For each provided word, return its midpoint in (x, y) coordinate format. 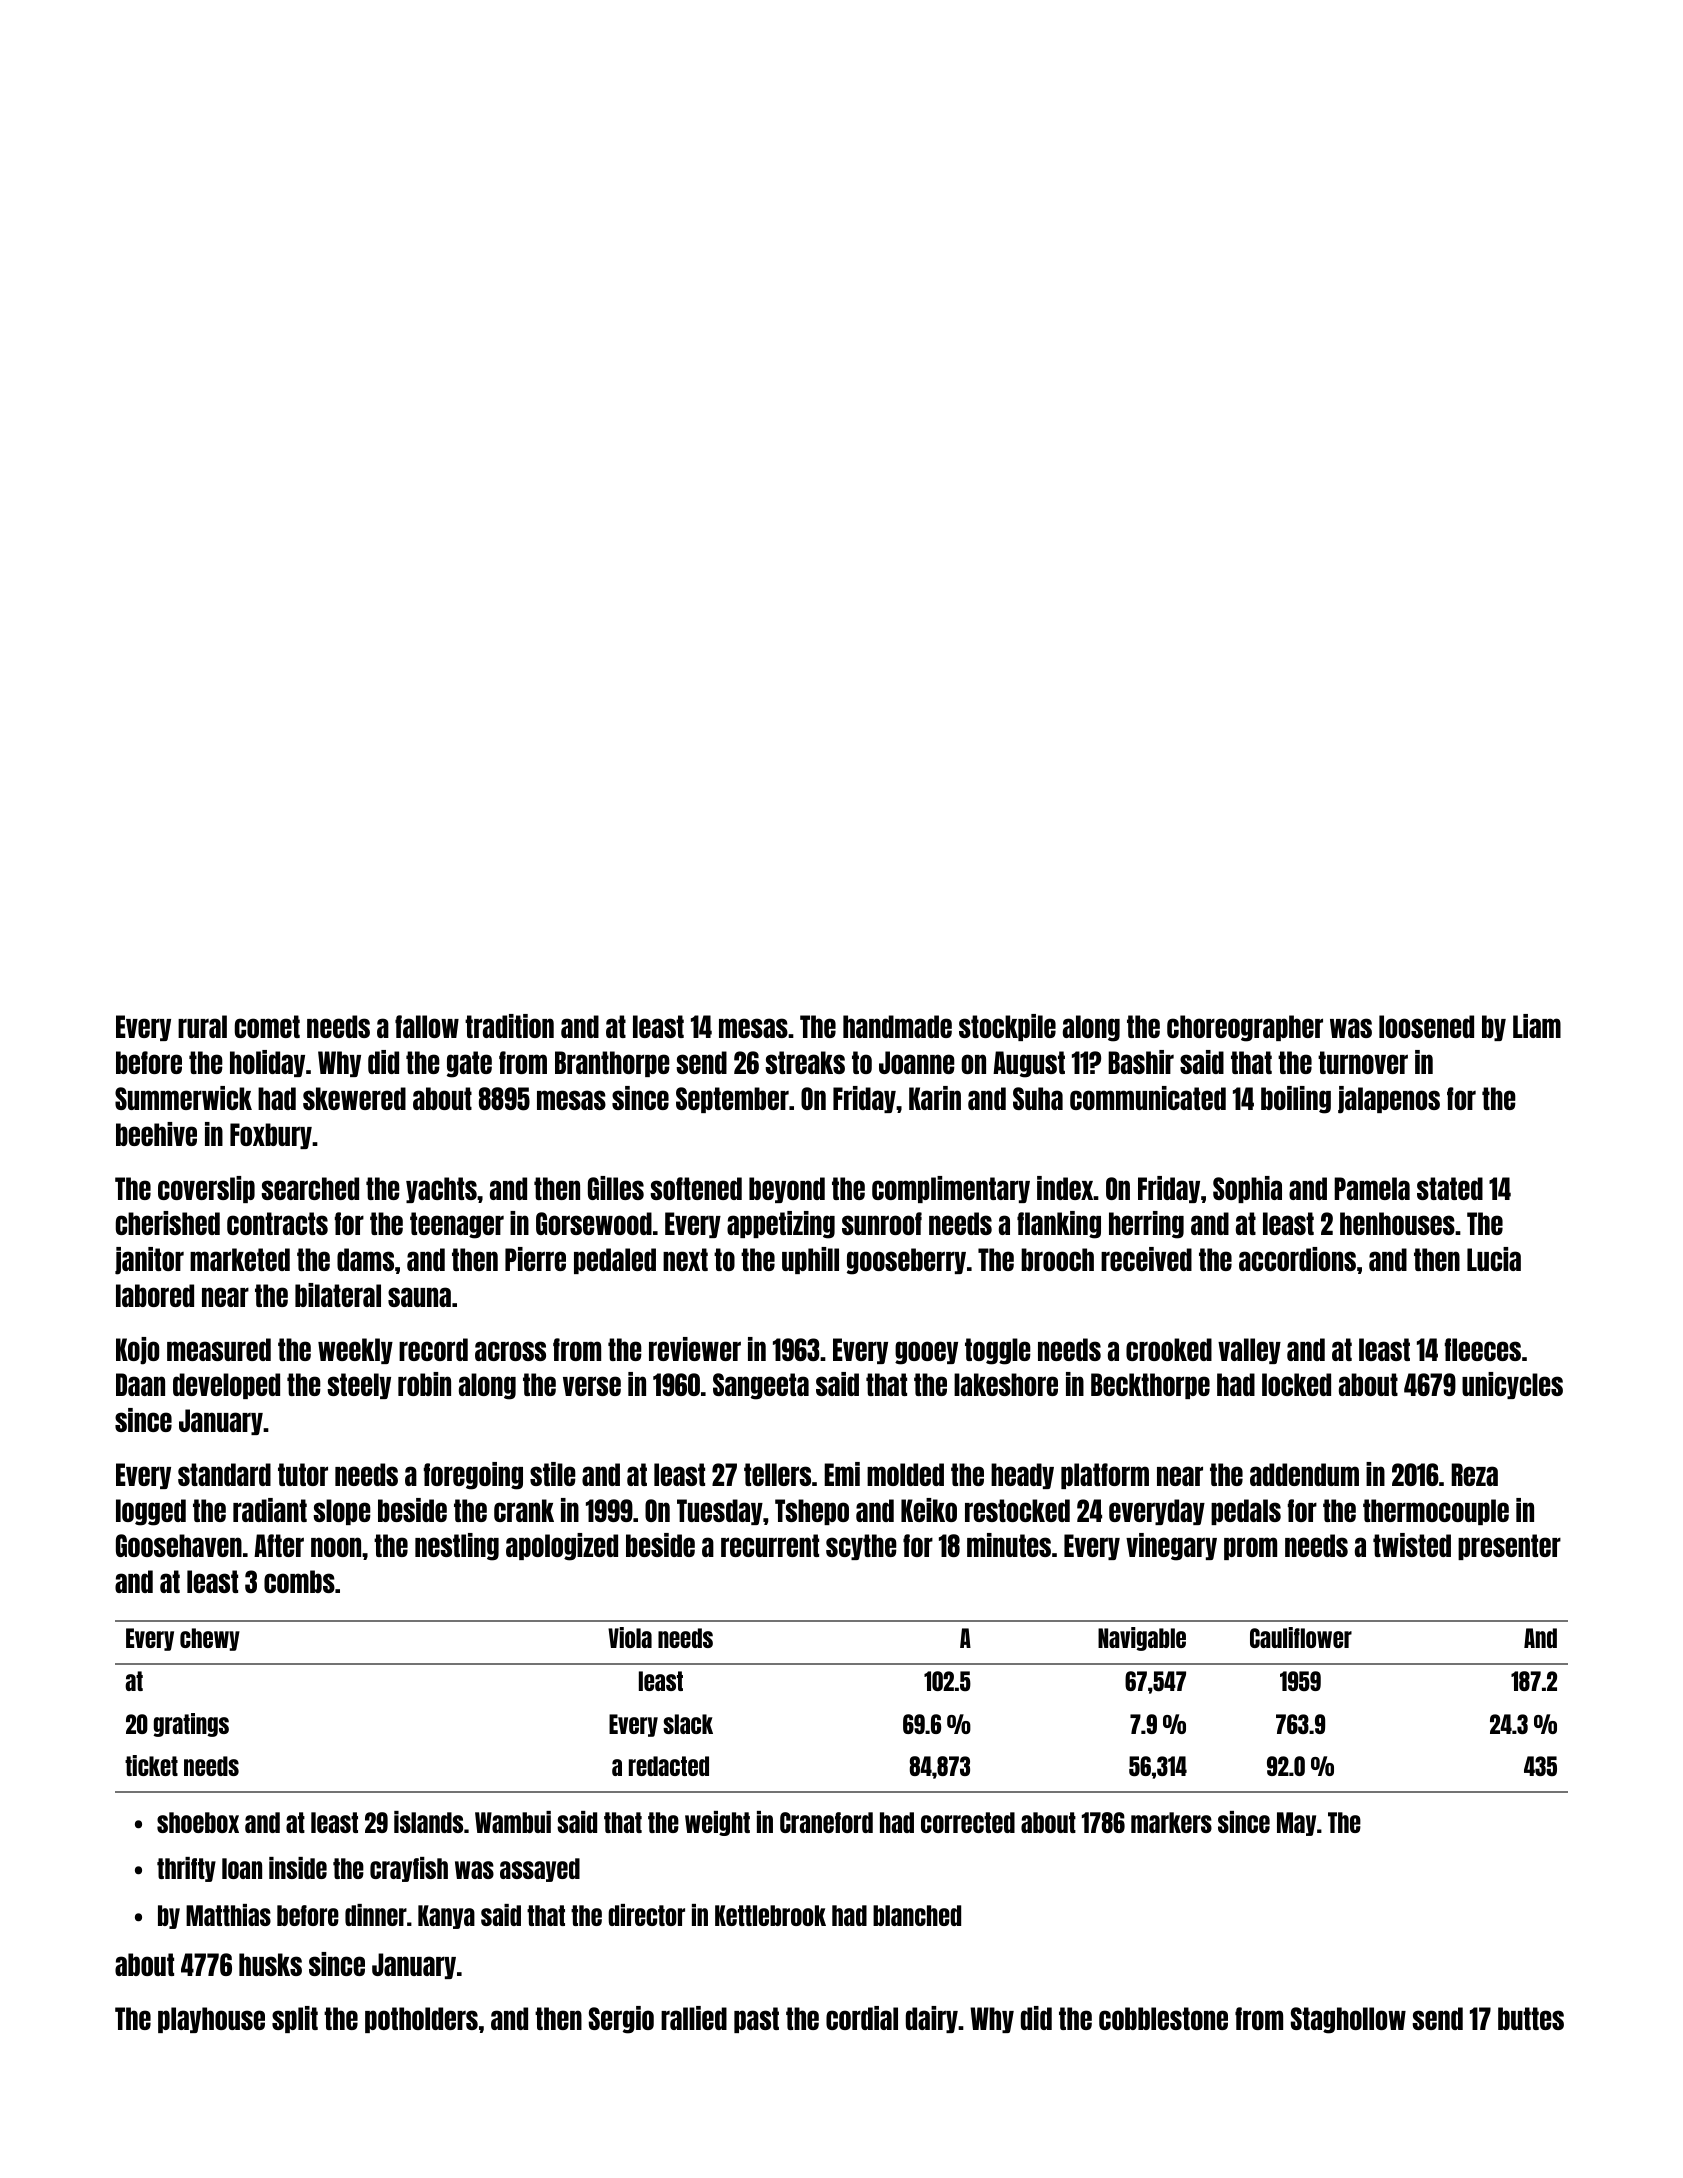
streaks (805, 1062)
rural (202, 1026)
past (756, 2020)
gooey (926, 1353)
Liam (1537, 1026)
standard (224, 1474)
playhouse (211, 2020)
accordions (1297, 1259)
